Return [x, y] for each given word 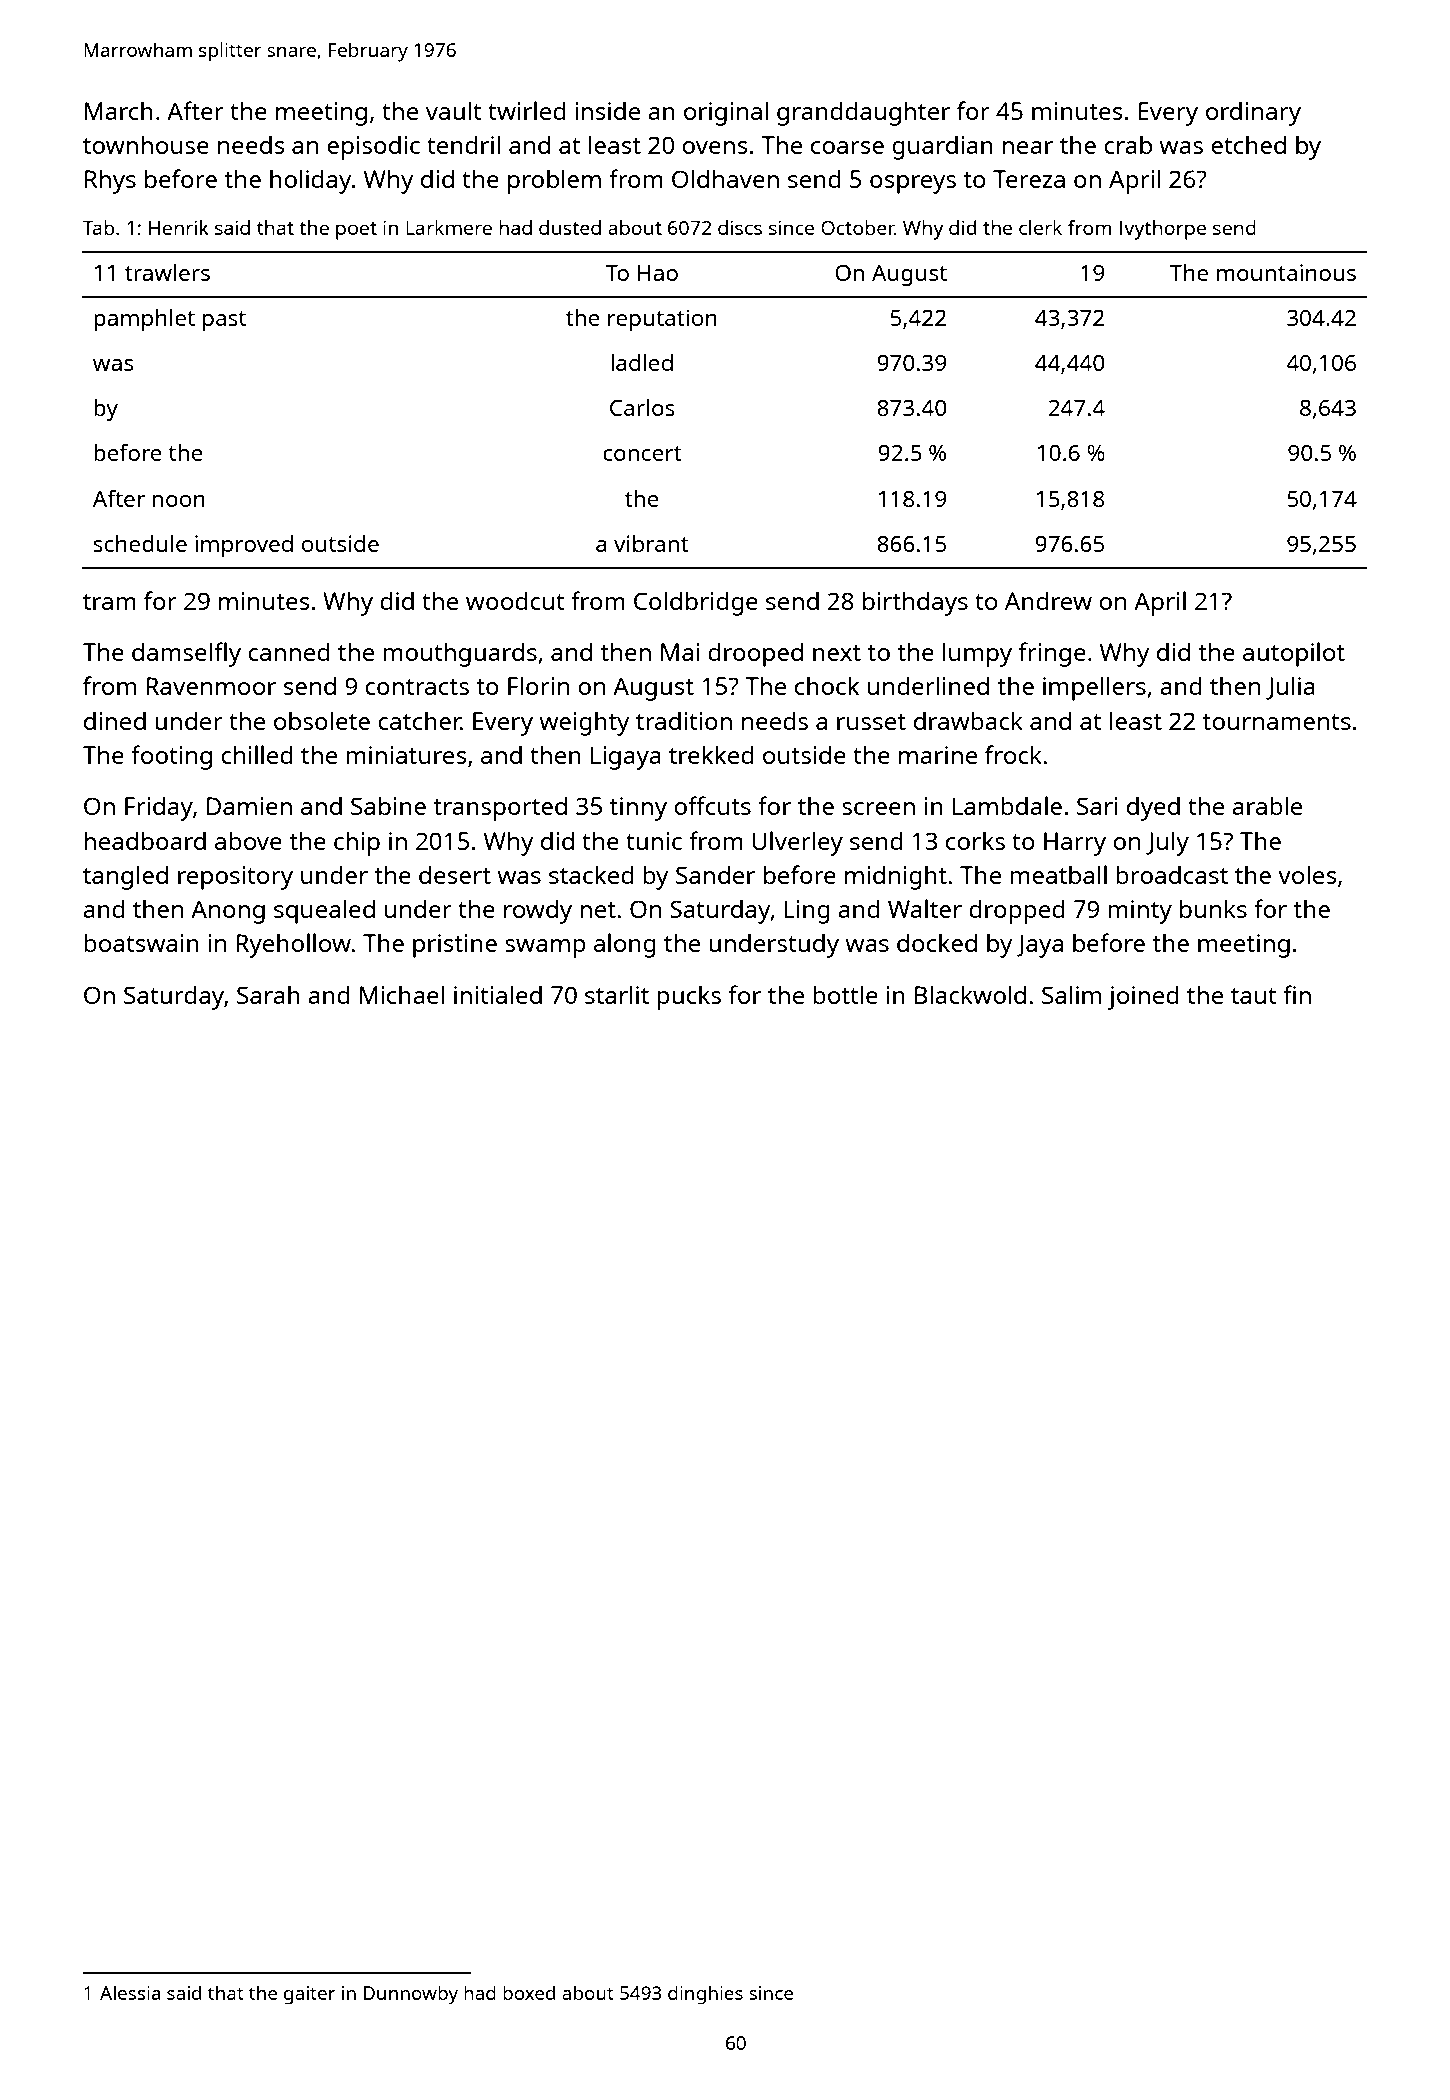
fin [1297, 994]
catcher [419, 721]
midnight [896, 878]
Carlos [642, 407]
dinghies [705, 1995]
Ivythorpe [1163, 230]
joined [1143, 998]
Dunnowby [411, 1995]
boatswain [141, 943]
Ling [807, 912]
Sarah [268, 995]
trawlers [167, 272]
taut [1254, 996]
